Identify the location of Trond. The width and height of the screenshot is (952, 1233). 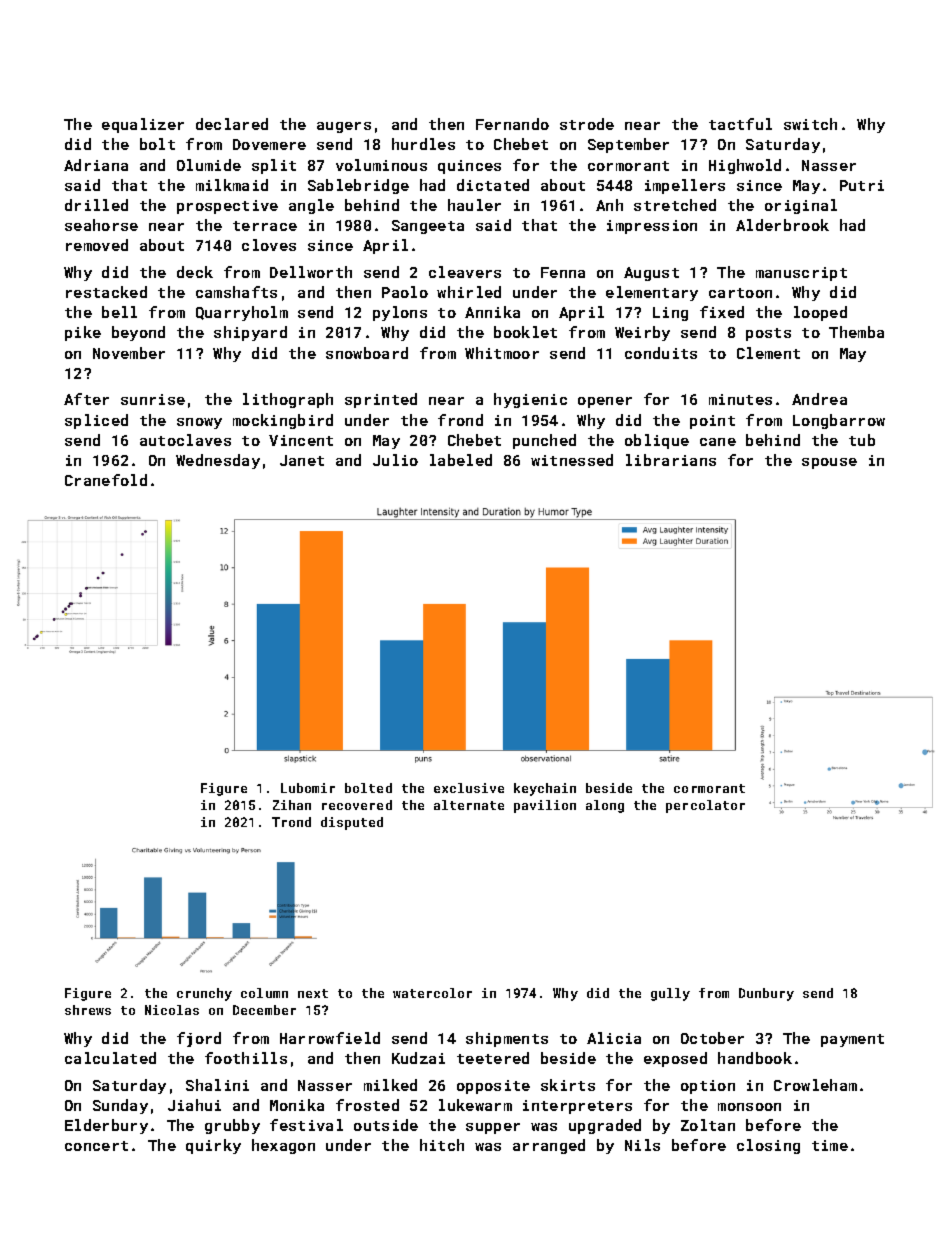
(291, 822).
